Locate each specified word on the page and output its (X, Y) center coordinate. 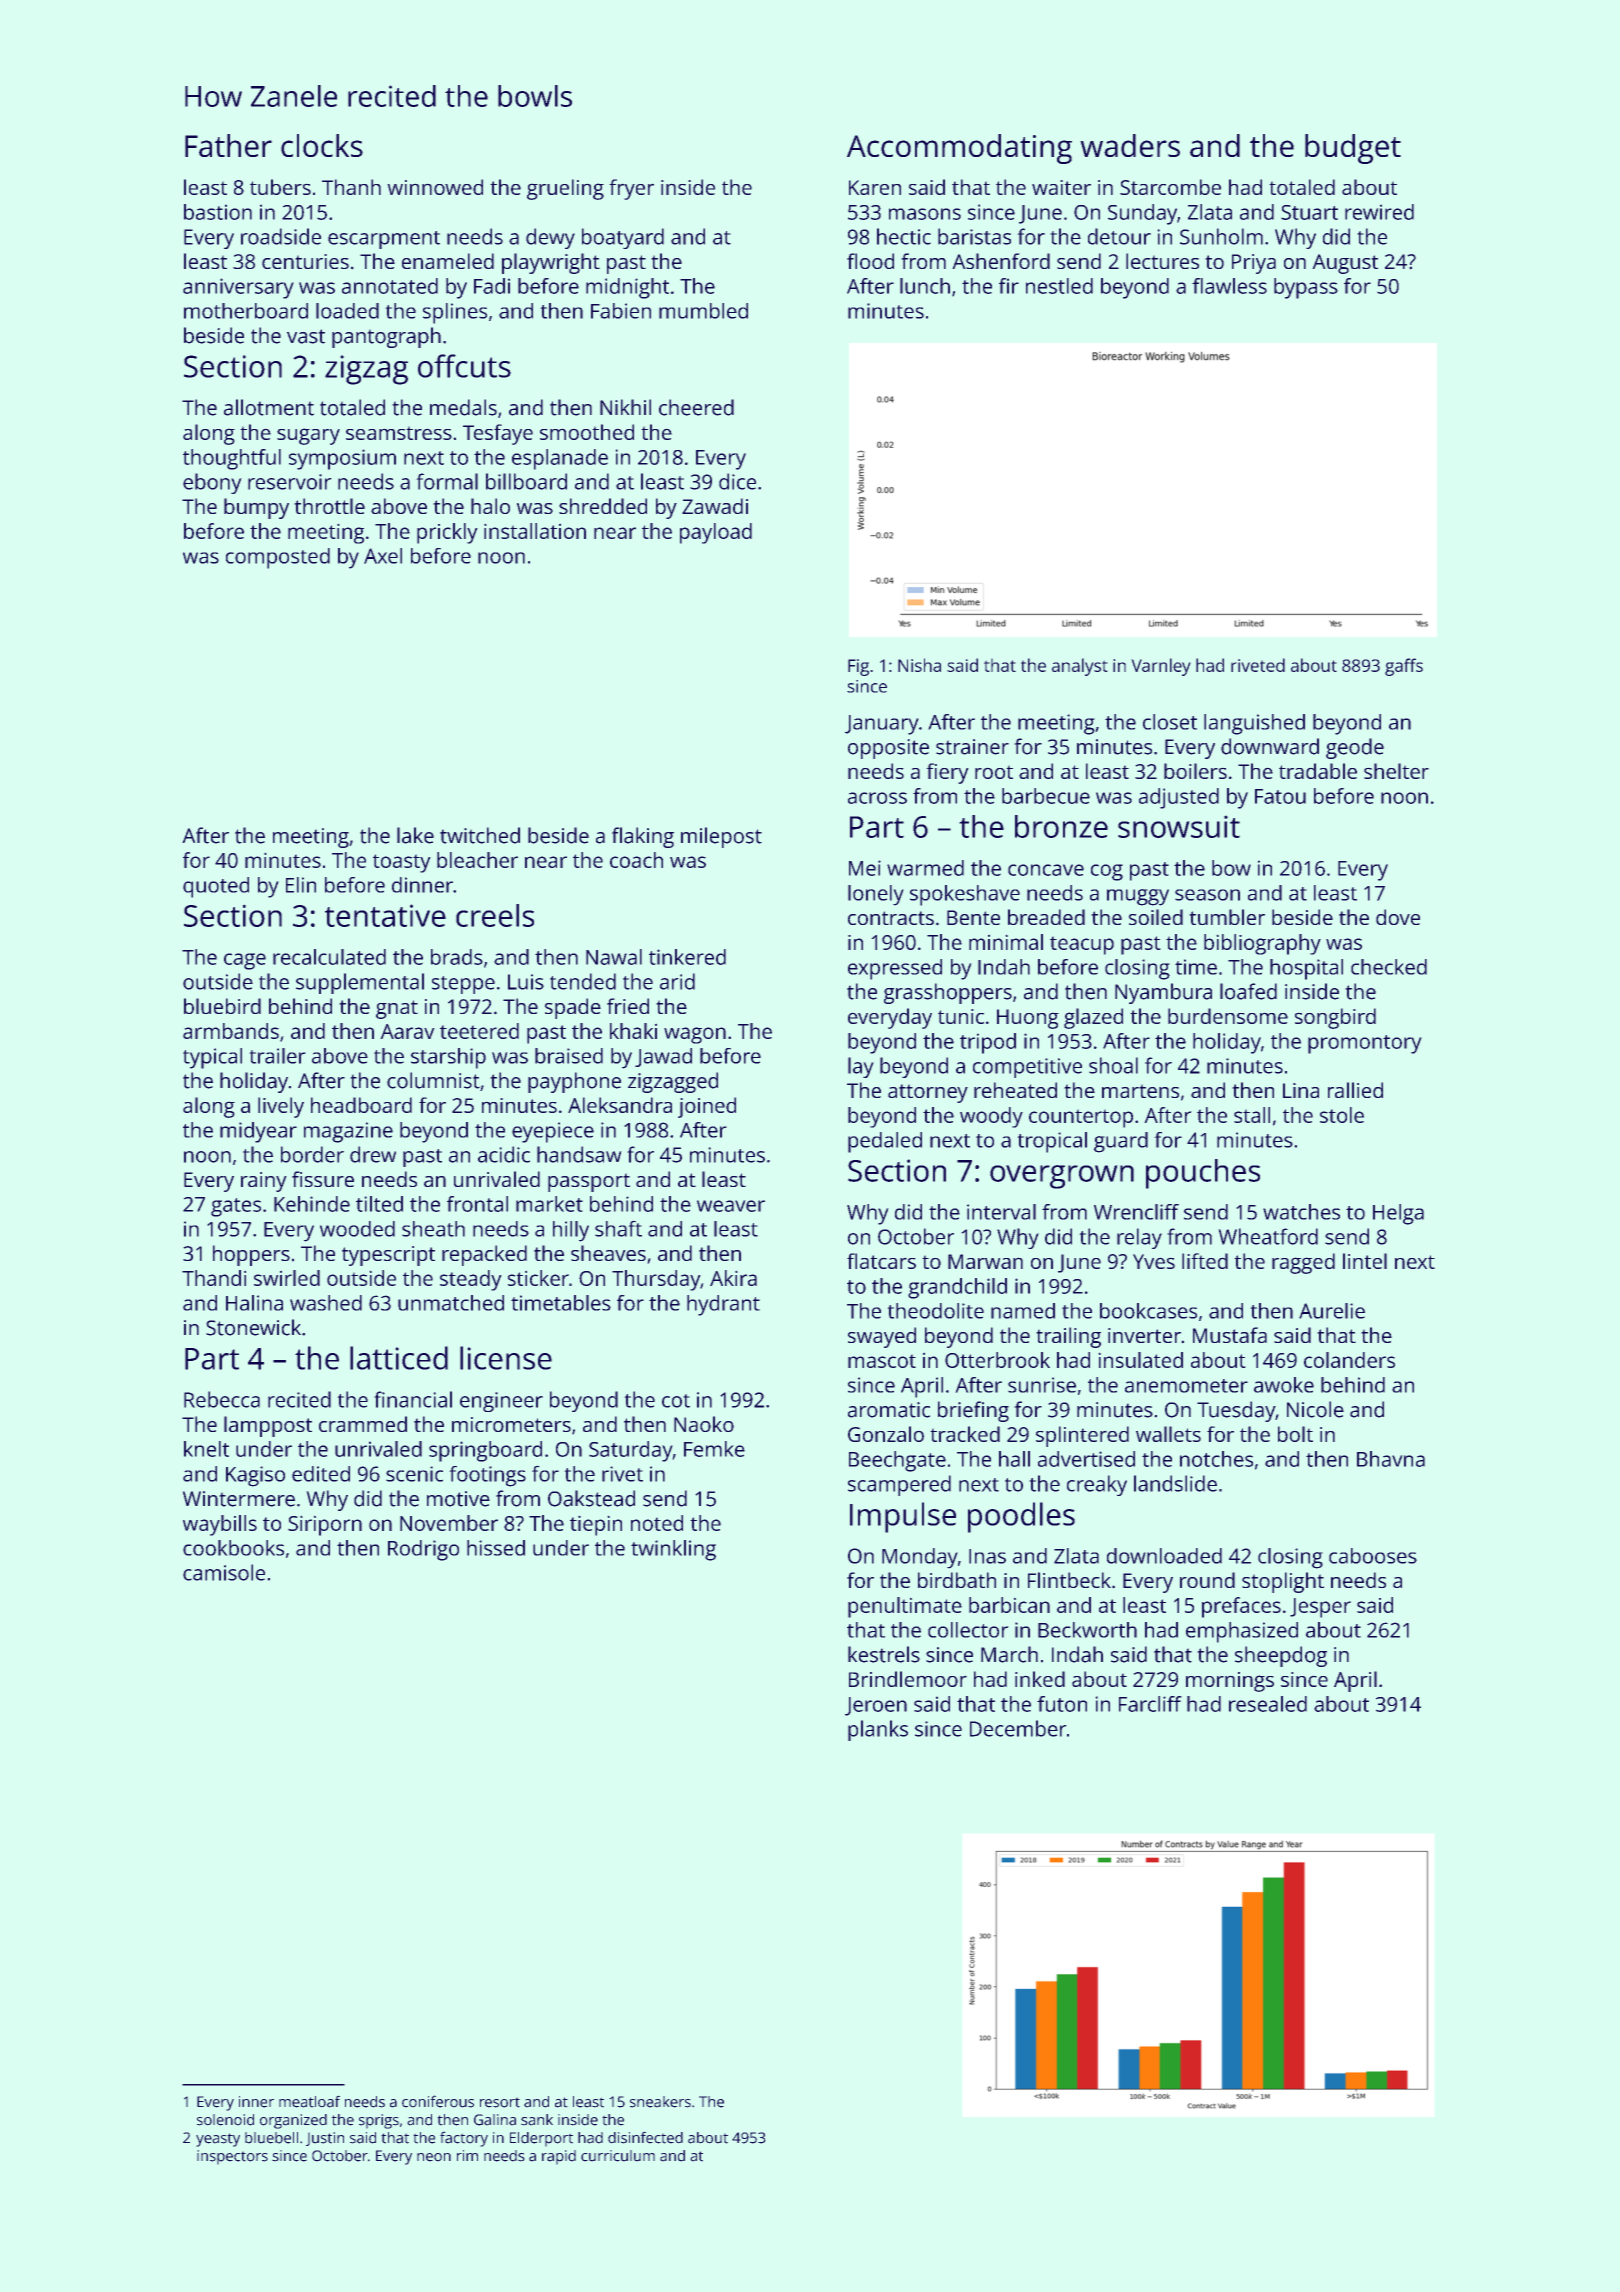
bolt (1295, 1434)
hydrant (723, 1305)
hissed (496, 1548)
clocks (322, 145)
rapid (559, 2157)
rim (467, 2155)
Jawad (663, 1057)
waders (1130, 145)
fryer (631, 189)
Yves (1154, 1261)
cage (245, 961)
